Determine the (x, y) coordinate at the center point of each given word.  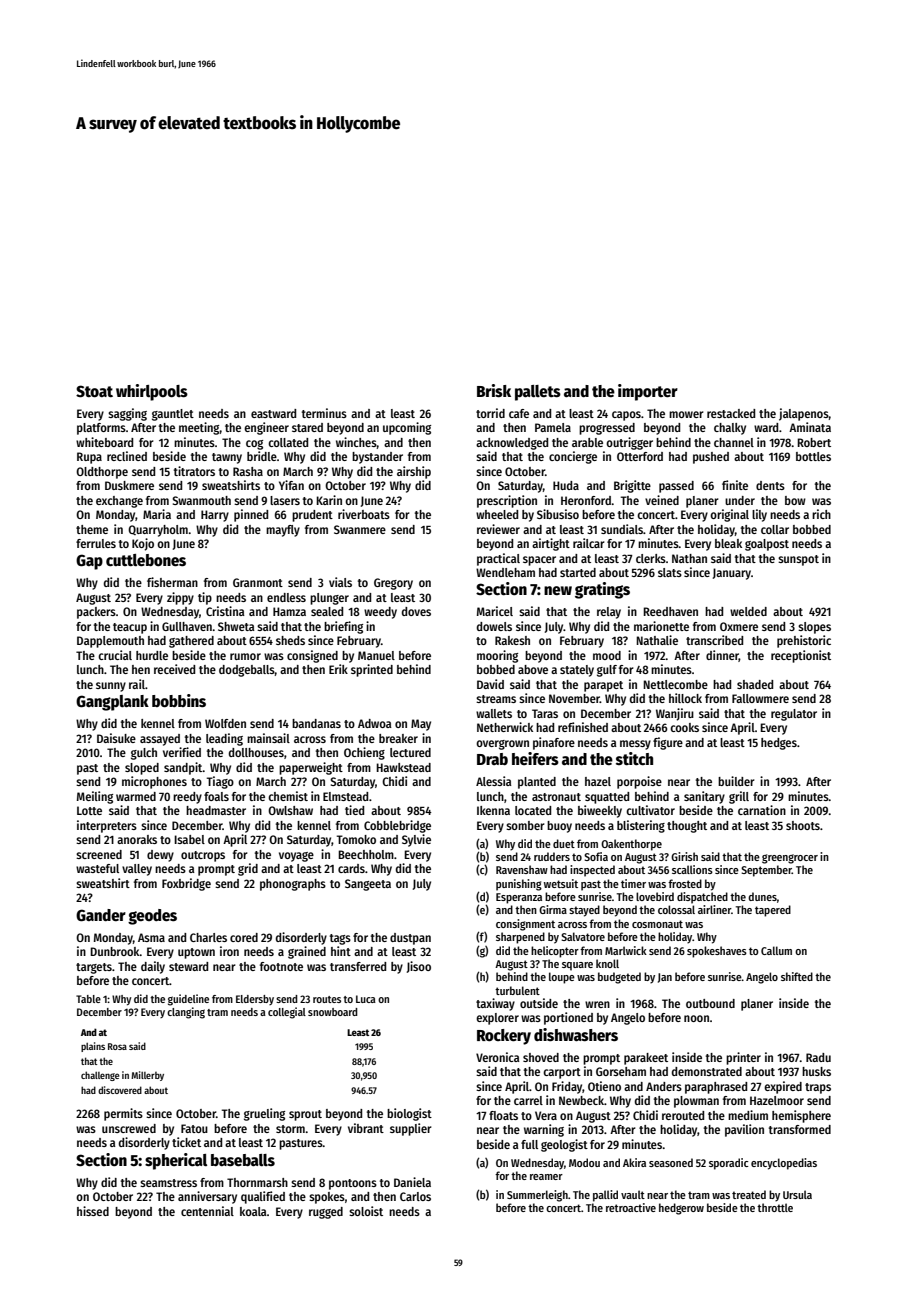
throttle (775, 1207)
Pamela (553, 427)
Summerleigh (537, 1196)
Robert (814, 442)
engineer (266, 428)
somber (525, 825)
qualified (263, 1197)
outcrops (203, 856)
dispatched (702, 898)
